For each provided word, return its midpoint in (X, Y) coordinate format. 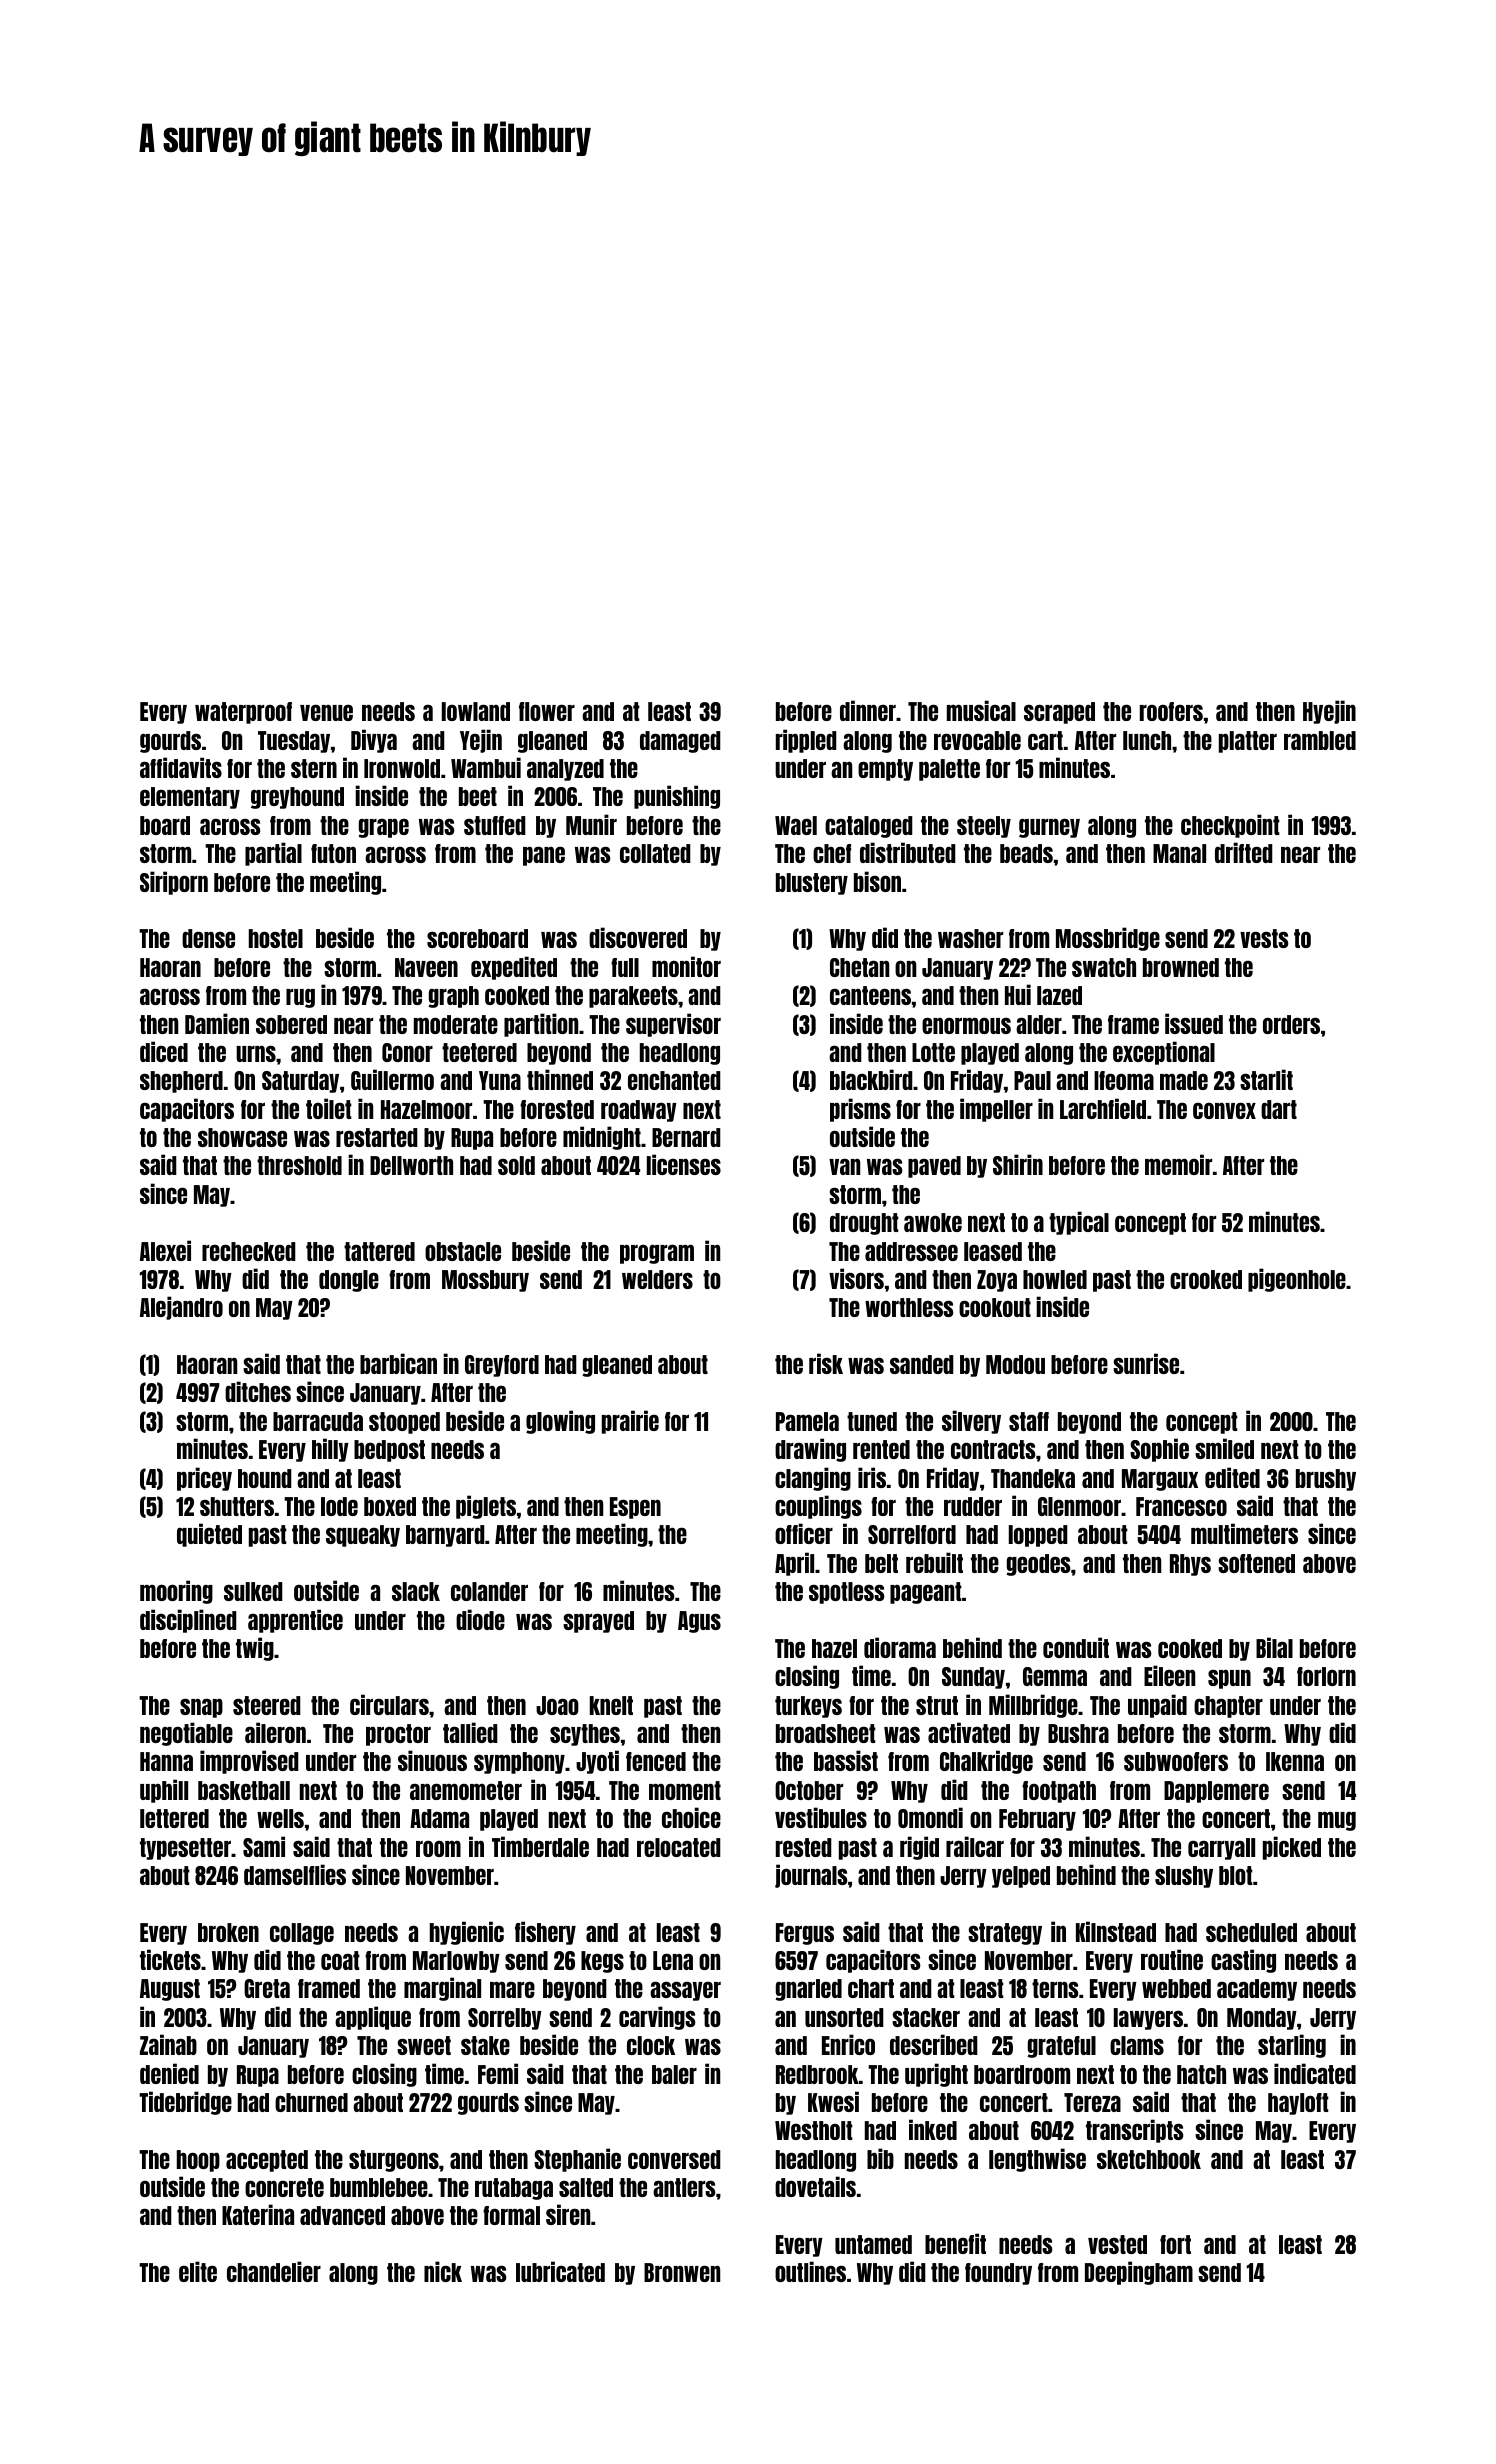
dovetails (815, 2186)
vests (1264, 938)
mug (1337, 1821)
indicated (1315, 2073)
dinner (868, 710)
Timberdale (540, 1846)
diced (164, 1051)
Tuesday (294, 742)
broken (228, 1932)
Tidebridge (185, 2103)
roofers (1171, 711)
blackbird (871, 1079)
